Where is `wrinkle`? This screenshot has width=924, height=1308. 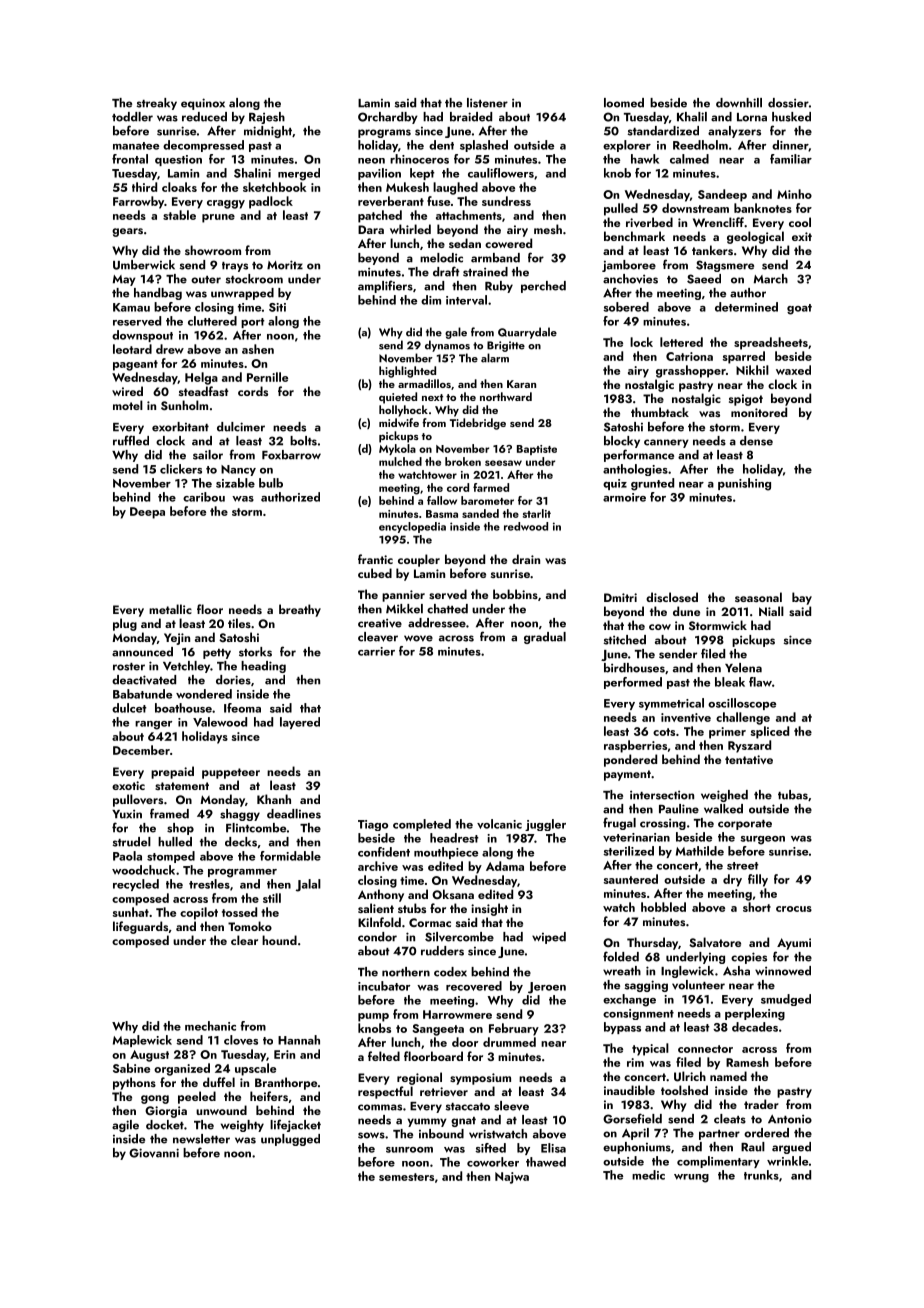 wrinkle is located at coordinates (787, 1161).
